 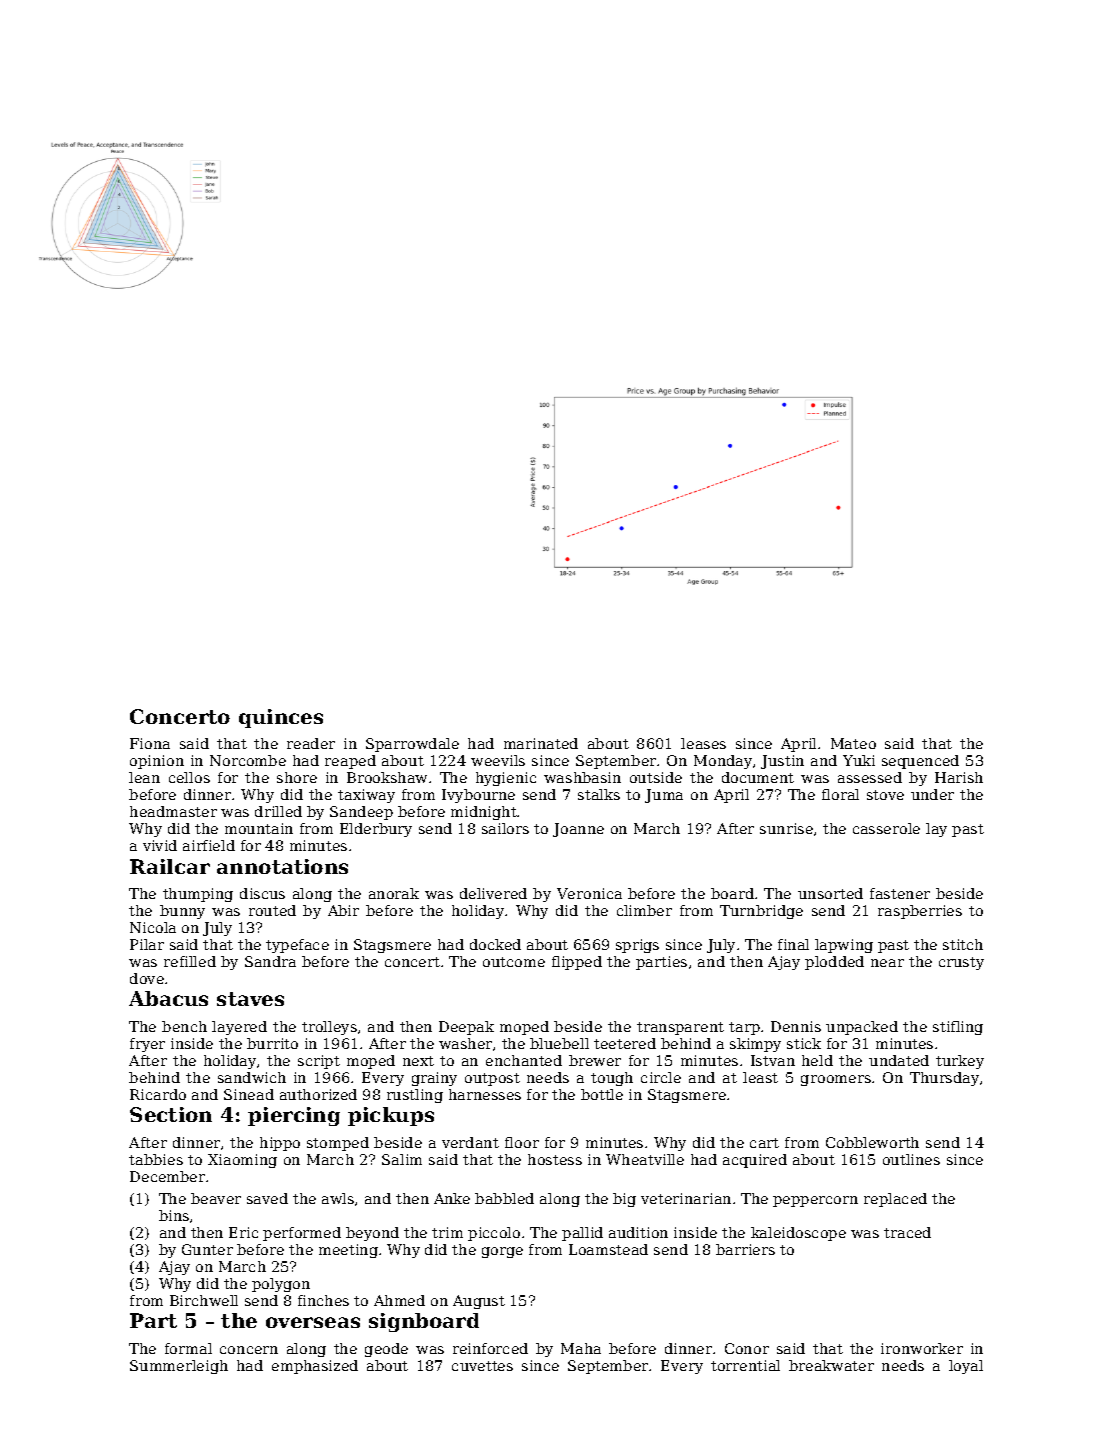 I want to click on meeting, so click(x=348, y=1251).
